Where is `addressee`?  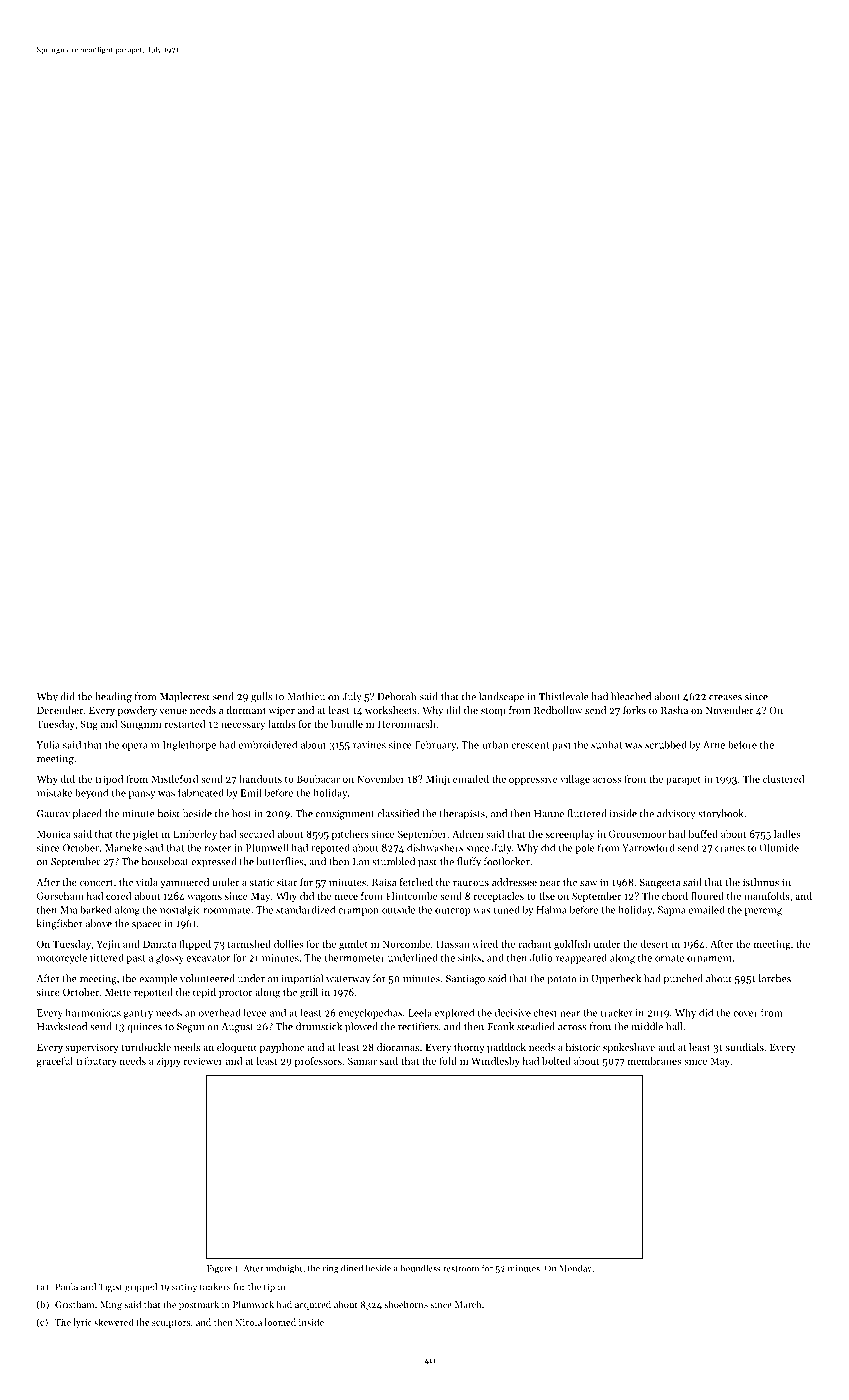 addressee is located at coordinates (514, 882).
